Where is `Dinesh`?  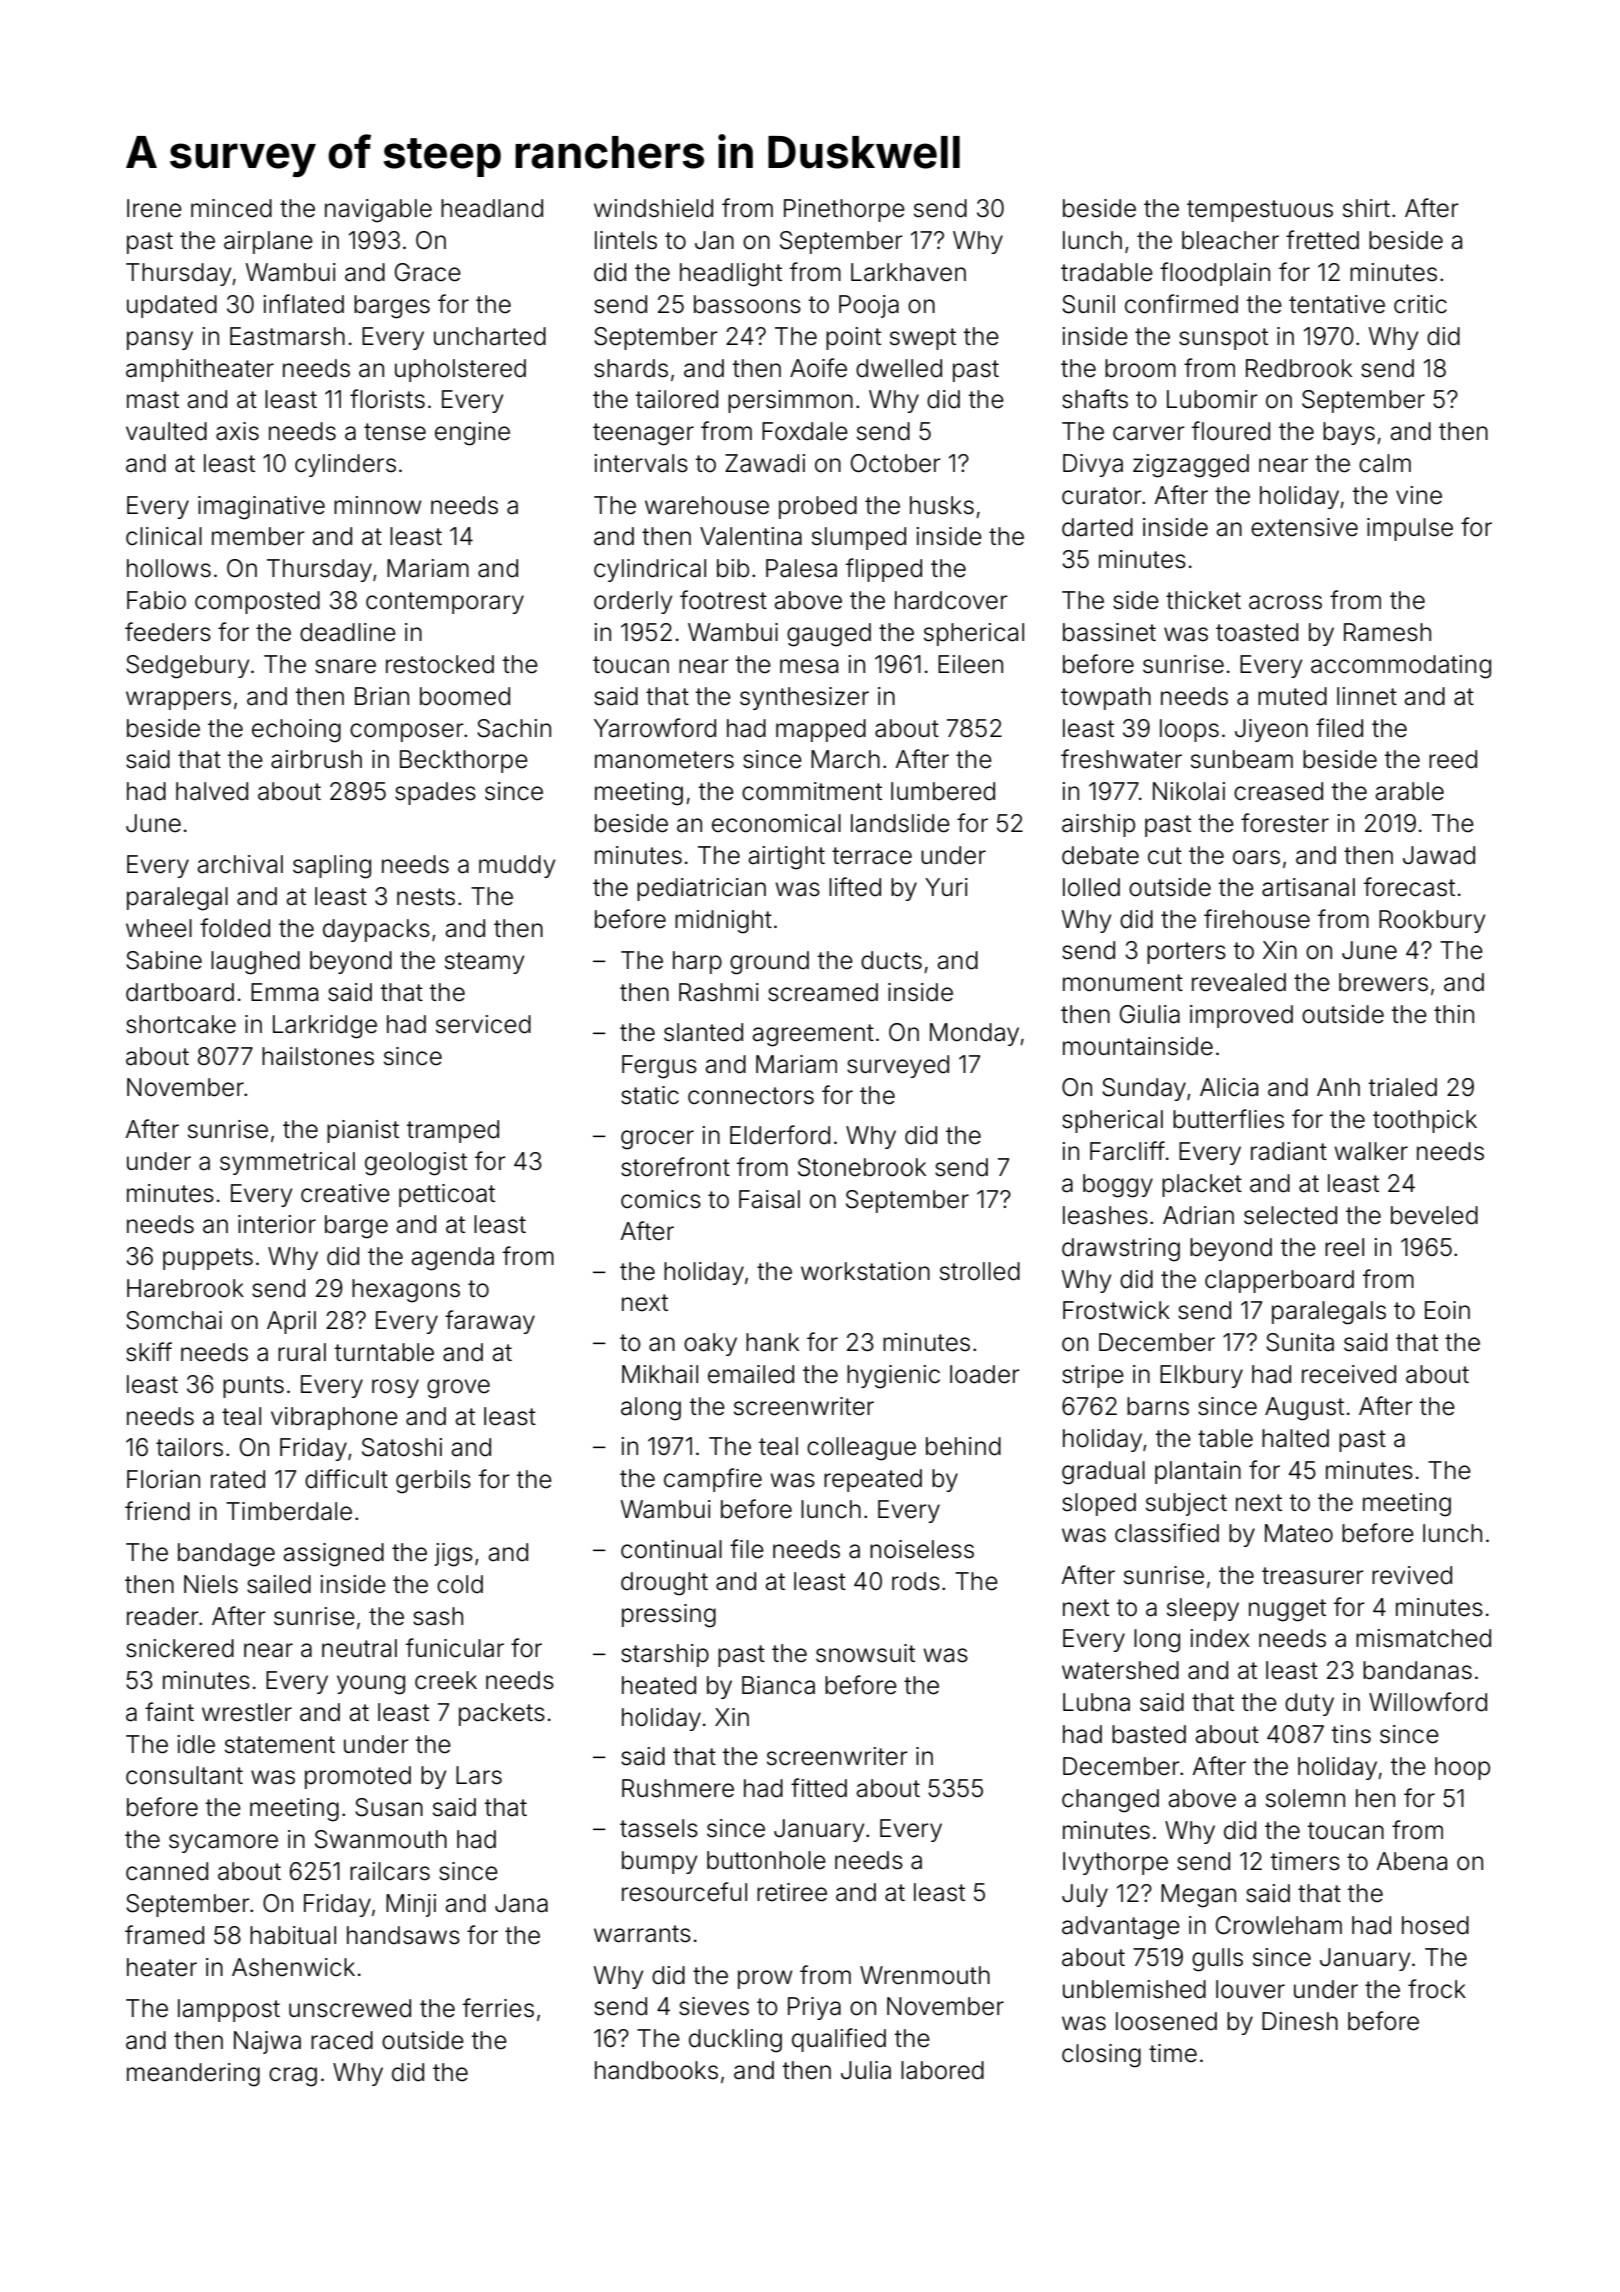 Dinesh is located at coordinates (1300, 2021).
